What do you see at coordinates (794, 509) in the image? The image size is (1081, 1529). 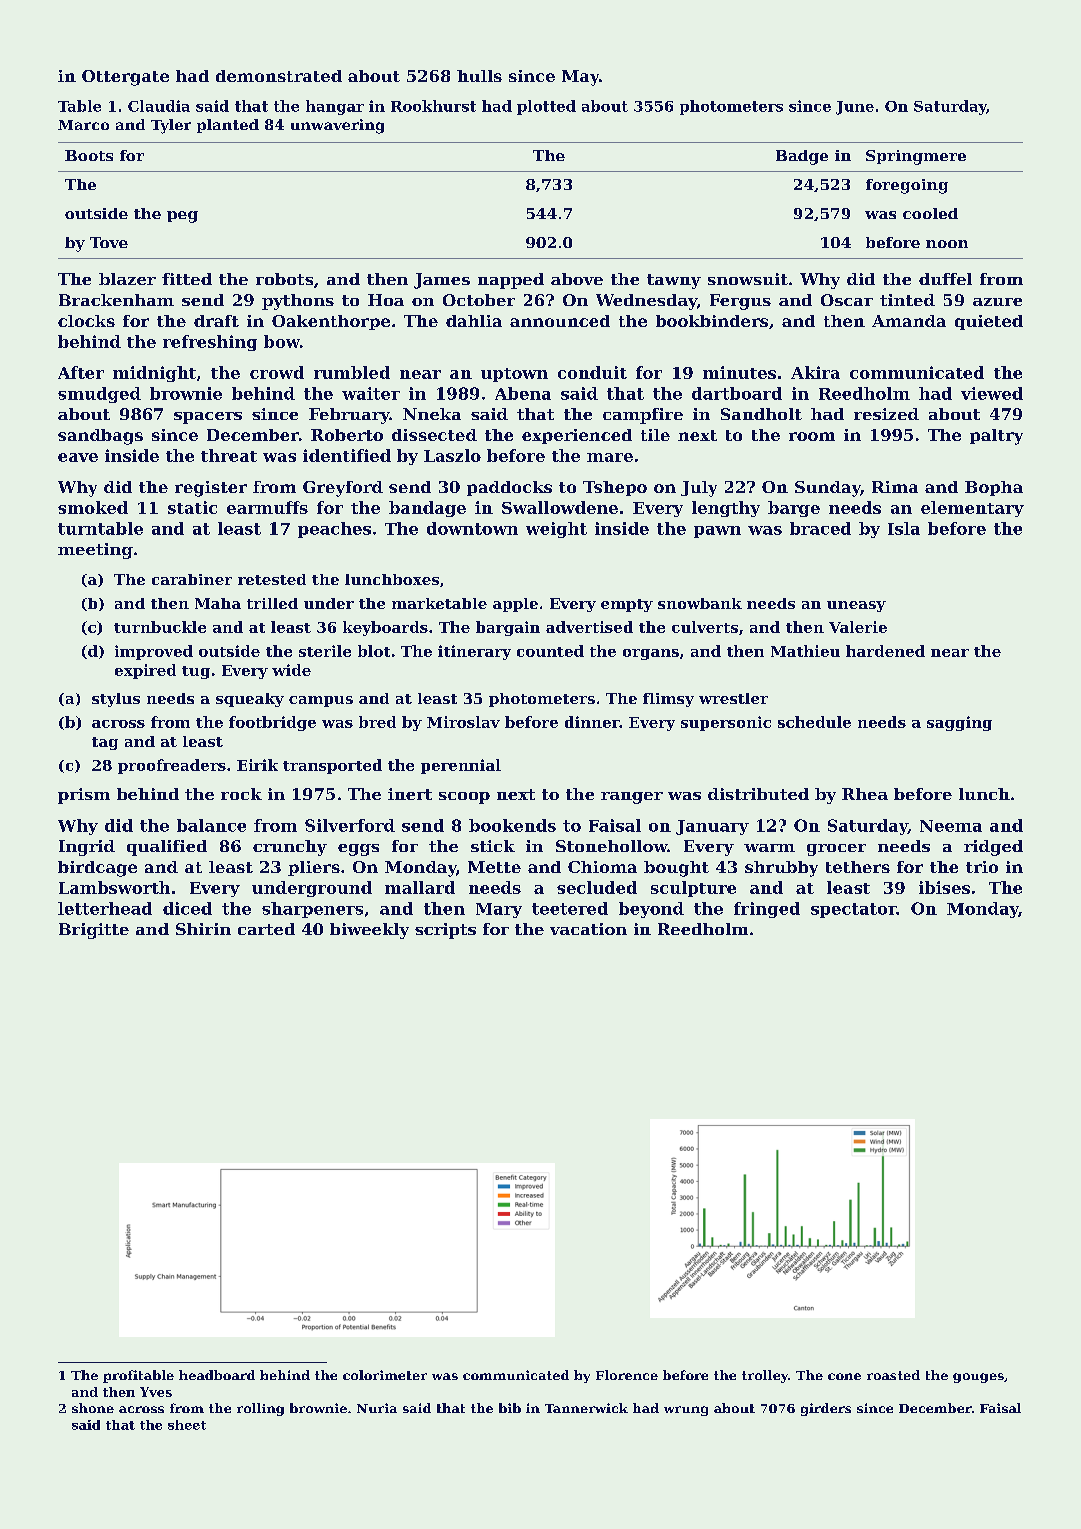 I see `barge` at bounding box center [794, 509].
